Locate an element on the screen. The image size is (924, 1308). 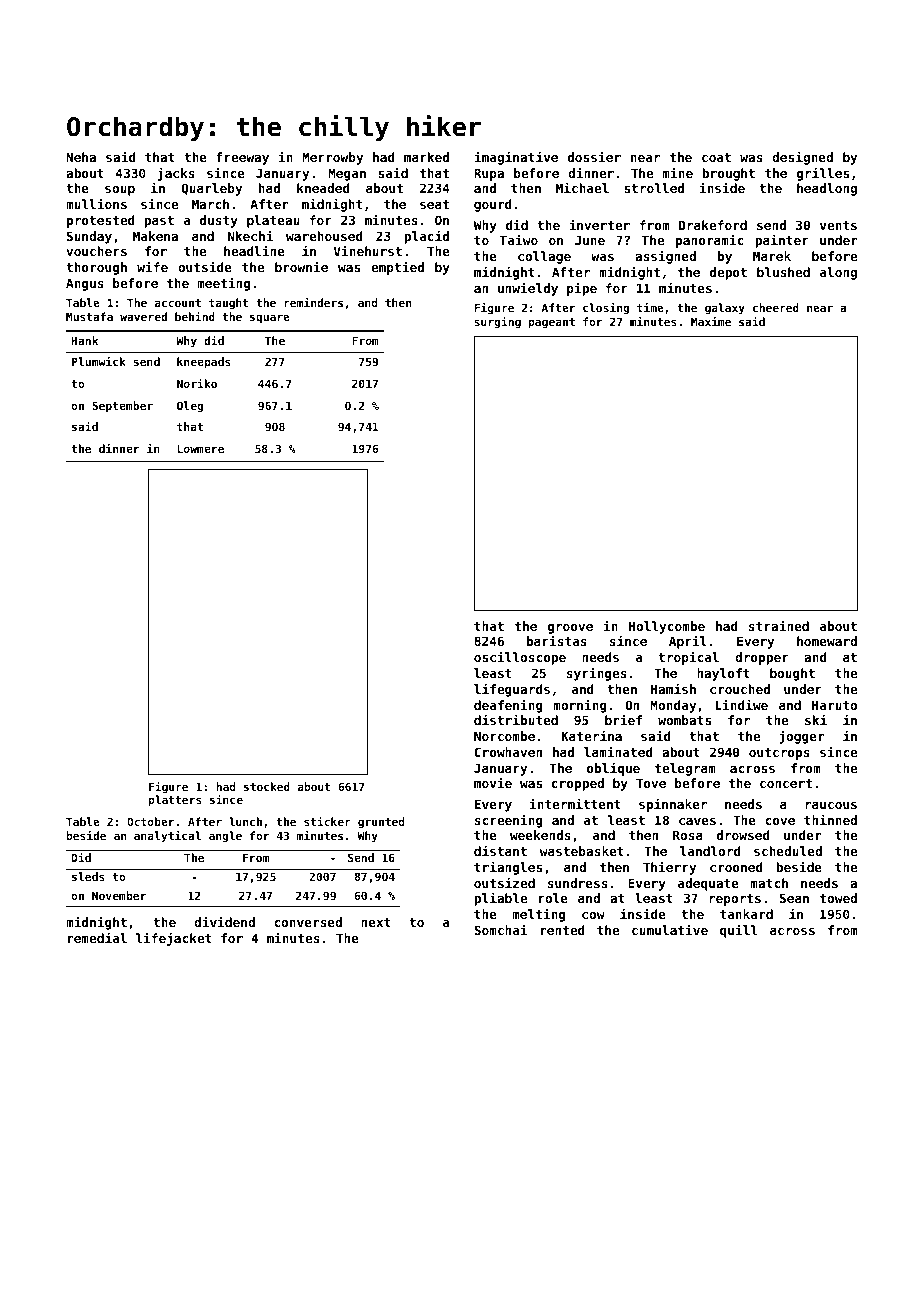
stocked is located at coordinates (267, 786).
